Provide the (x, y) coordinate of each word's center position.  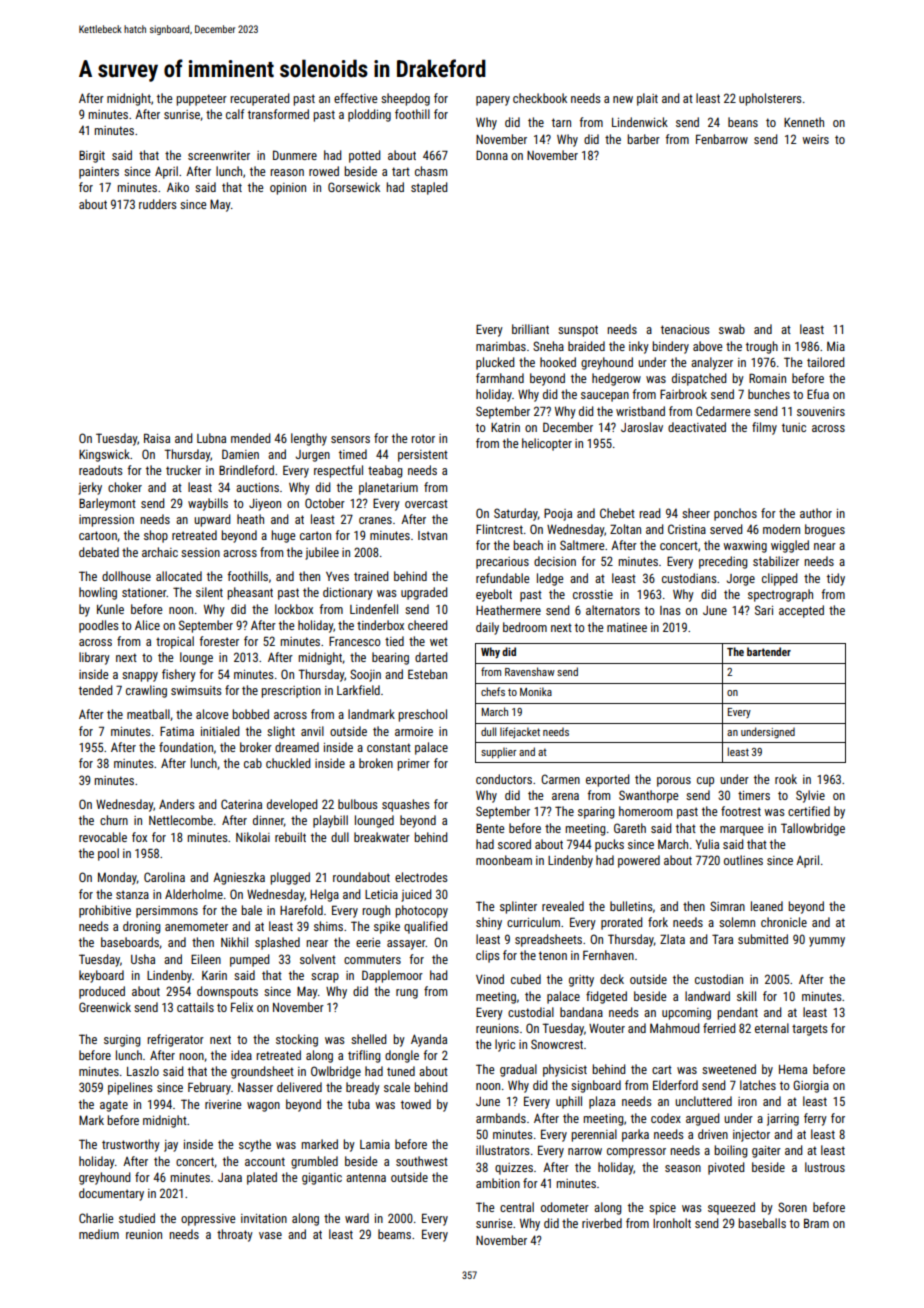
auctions (257, 487)
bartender (769, 651)
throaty (235, 1235)
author (816, 513)
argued (702, 1119)
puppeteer (201, 100)
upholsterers (770, 99)
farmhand (500, 378)
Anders (177, 804)
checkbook (540, 98)
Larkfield (358, 690)
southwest (422, 1161)
